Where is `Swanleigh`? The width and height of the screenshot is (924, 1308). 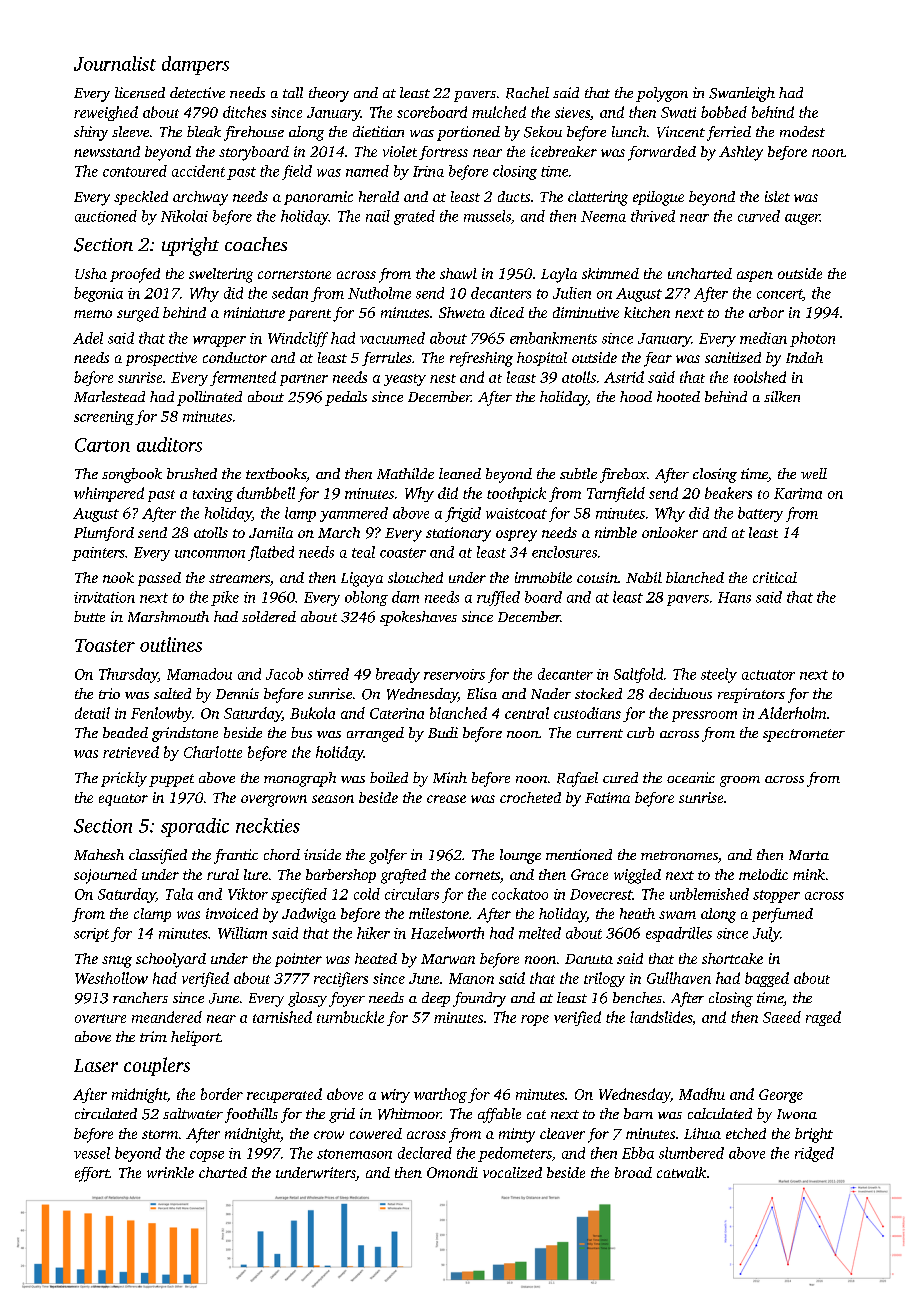
Swanleigh is located at coordinates (742, 94).
